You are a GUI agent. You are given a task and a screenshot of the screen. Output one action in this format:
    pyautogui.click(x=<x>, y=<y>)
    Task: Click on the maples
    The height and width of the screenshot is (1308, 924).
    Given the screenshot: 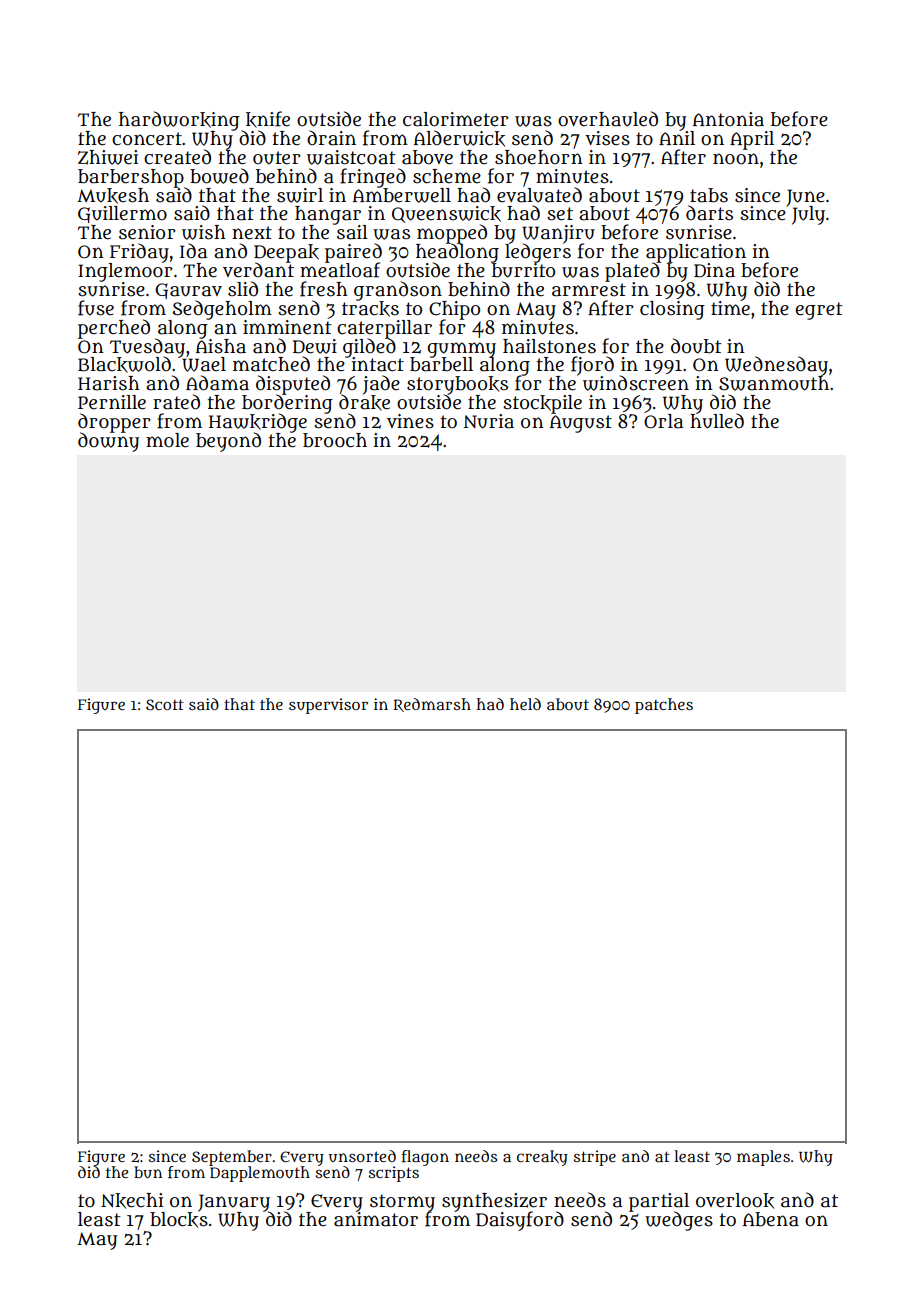 What is the action you would take?
    pyautogui.click(x=763, y=1158)
